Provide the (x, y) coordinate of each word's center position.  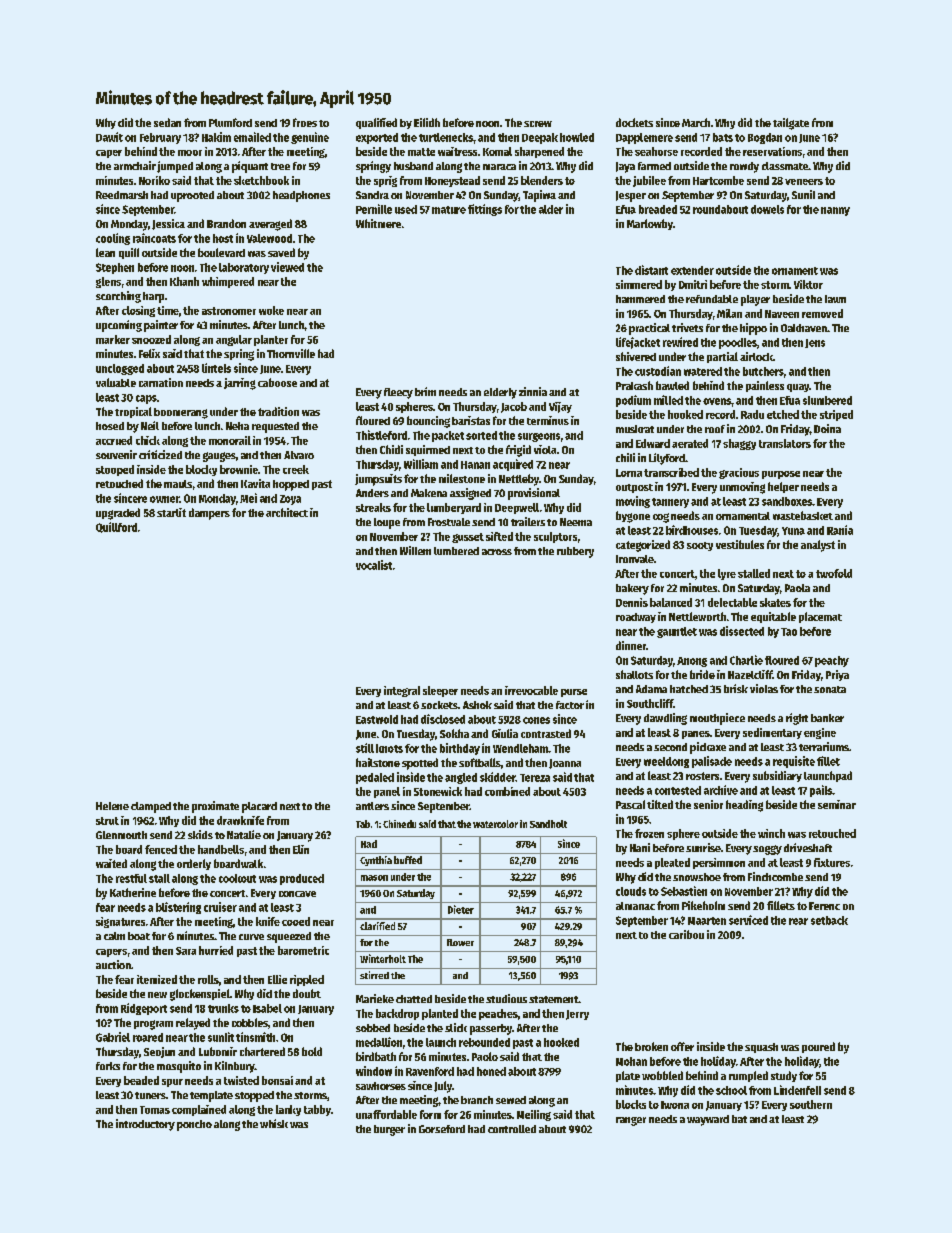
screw (538, 124)
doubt (307, 993)
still (365, 748)
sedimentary (772, 733)
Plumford (230, 122)
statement (553, 999)
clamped (151, 807)
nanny (835, 211)
